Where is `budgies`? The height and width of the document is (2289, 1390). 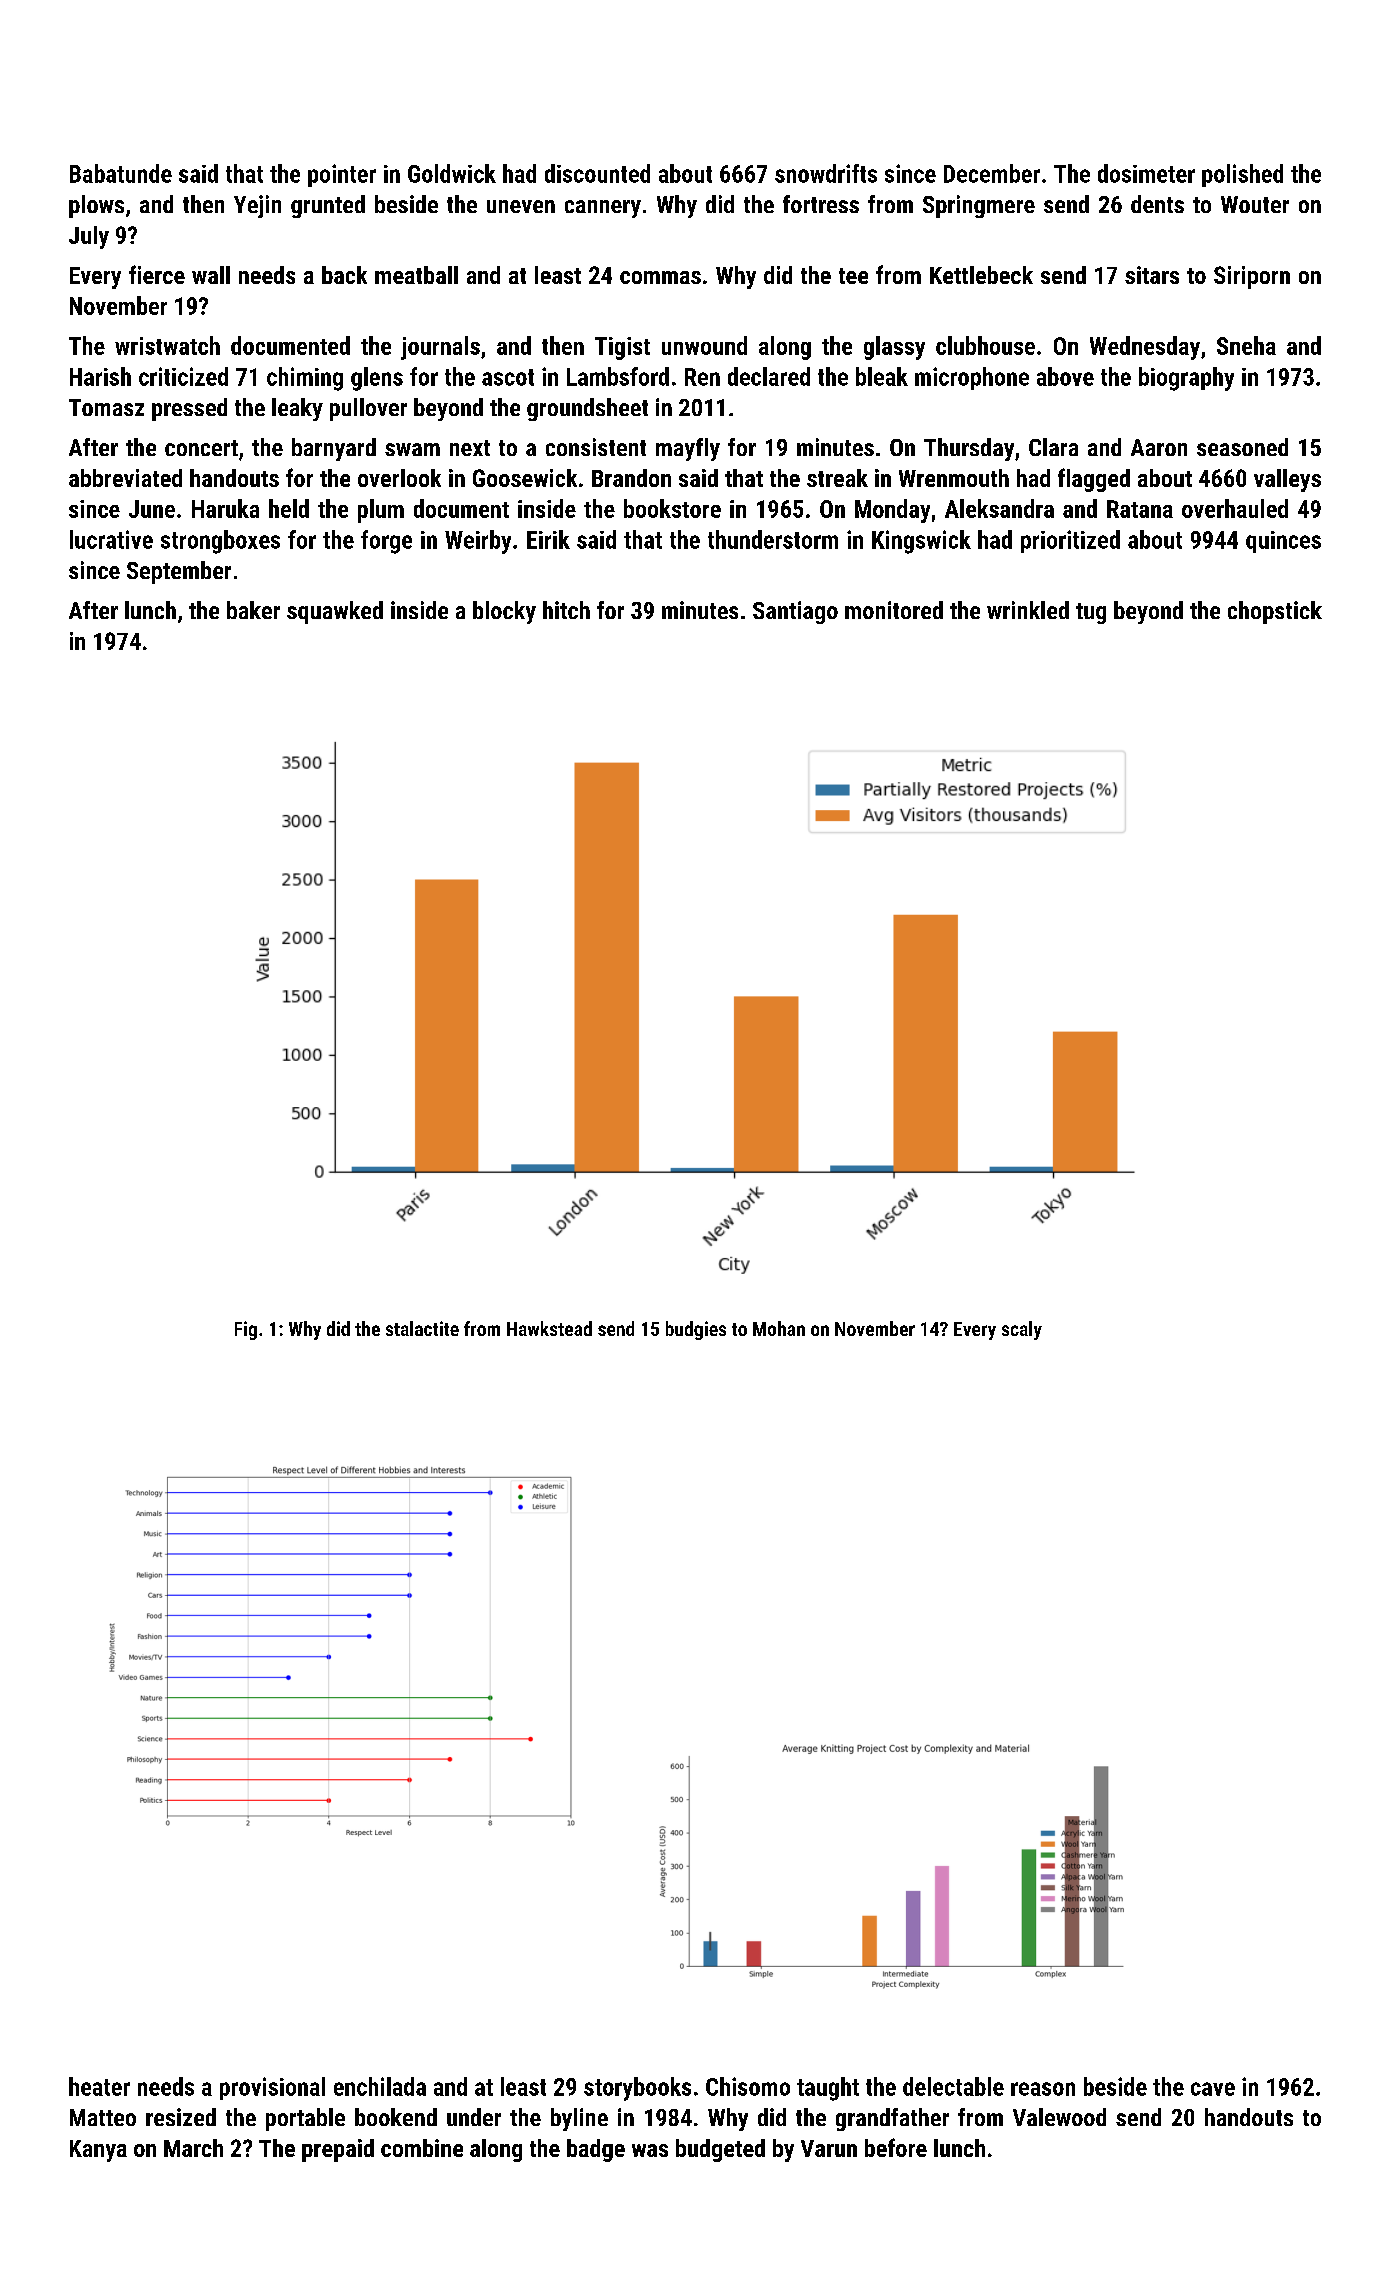
budgies is located at coordinates (696, 1330).
